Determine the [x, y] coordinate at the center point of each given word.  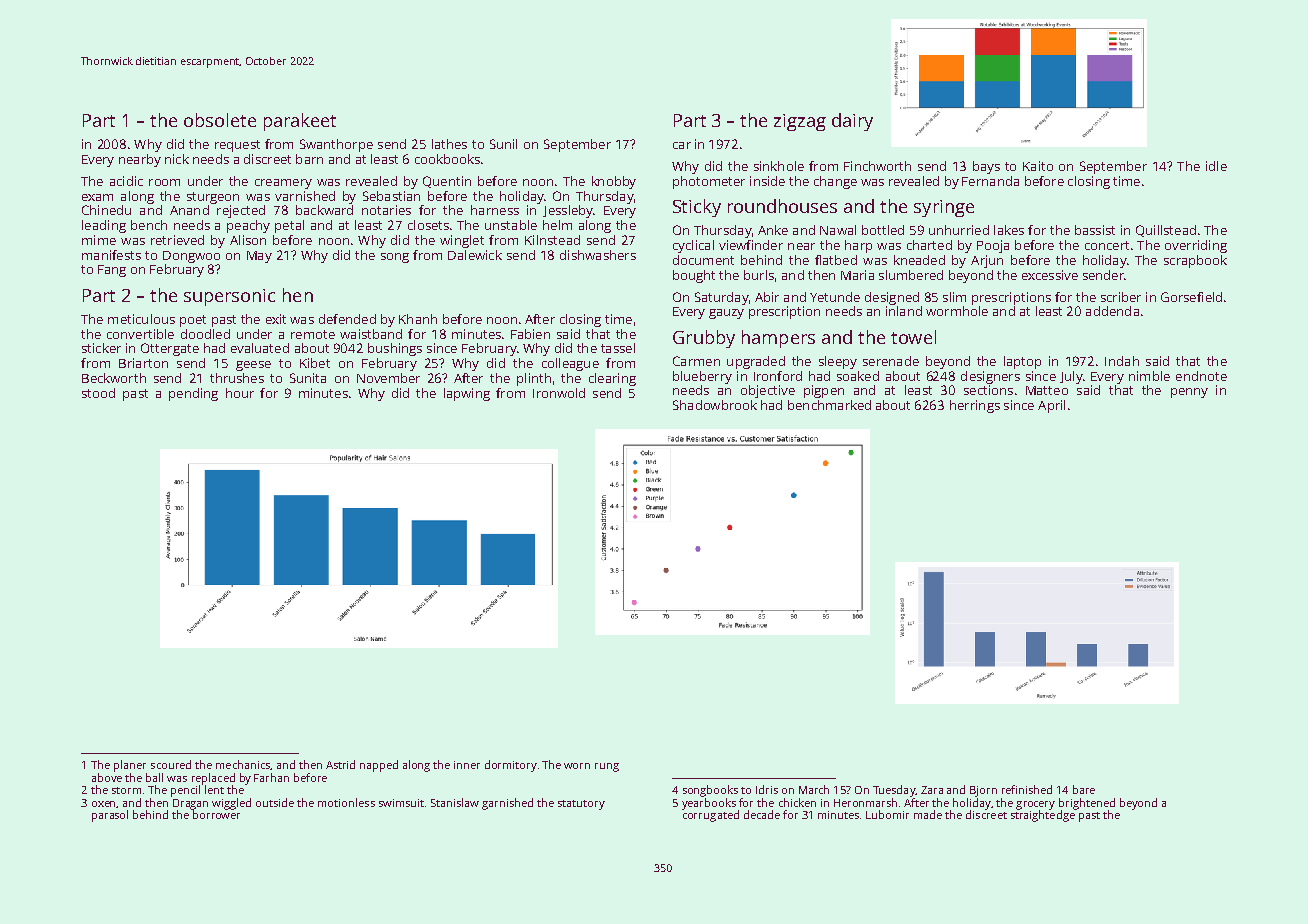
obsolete [220, 120]
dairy [852, 122]
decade [762, 814]
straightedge [1043, 816]
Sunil [503, 144]
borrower [216, 814]
